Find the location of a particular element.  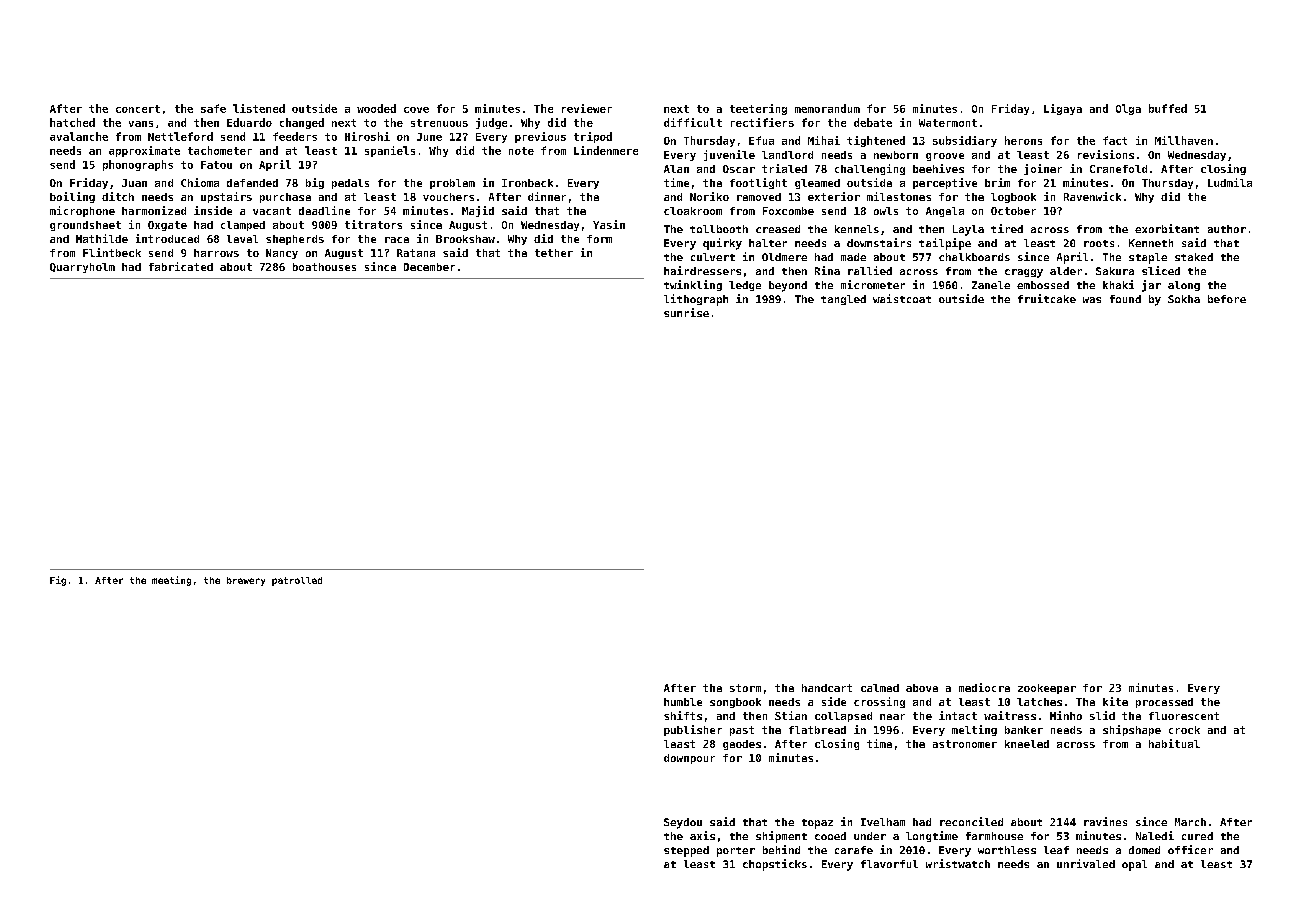

brewery is located at coordinates (246, 581).
